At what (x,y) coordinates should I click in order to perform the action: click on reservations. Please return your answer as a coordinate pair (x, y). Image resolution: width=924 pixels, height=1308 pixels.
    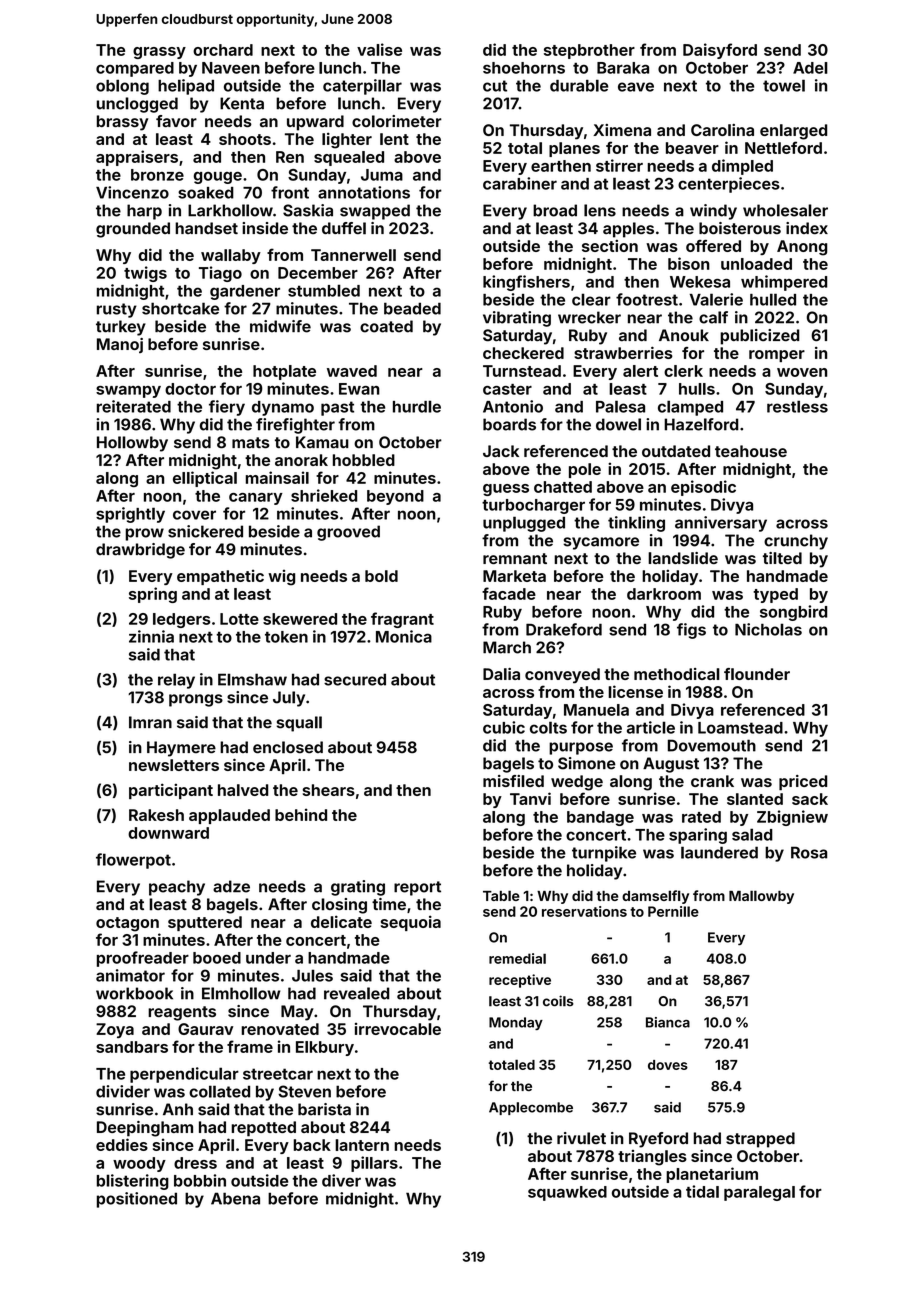
    Looking at the image, I should click on (584, 911).
